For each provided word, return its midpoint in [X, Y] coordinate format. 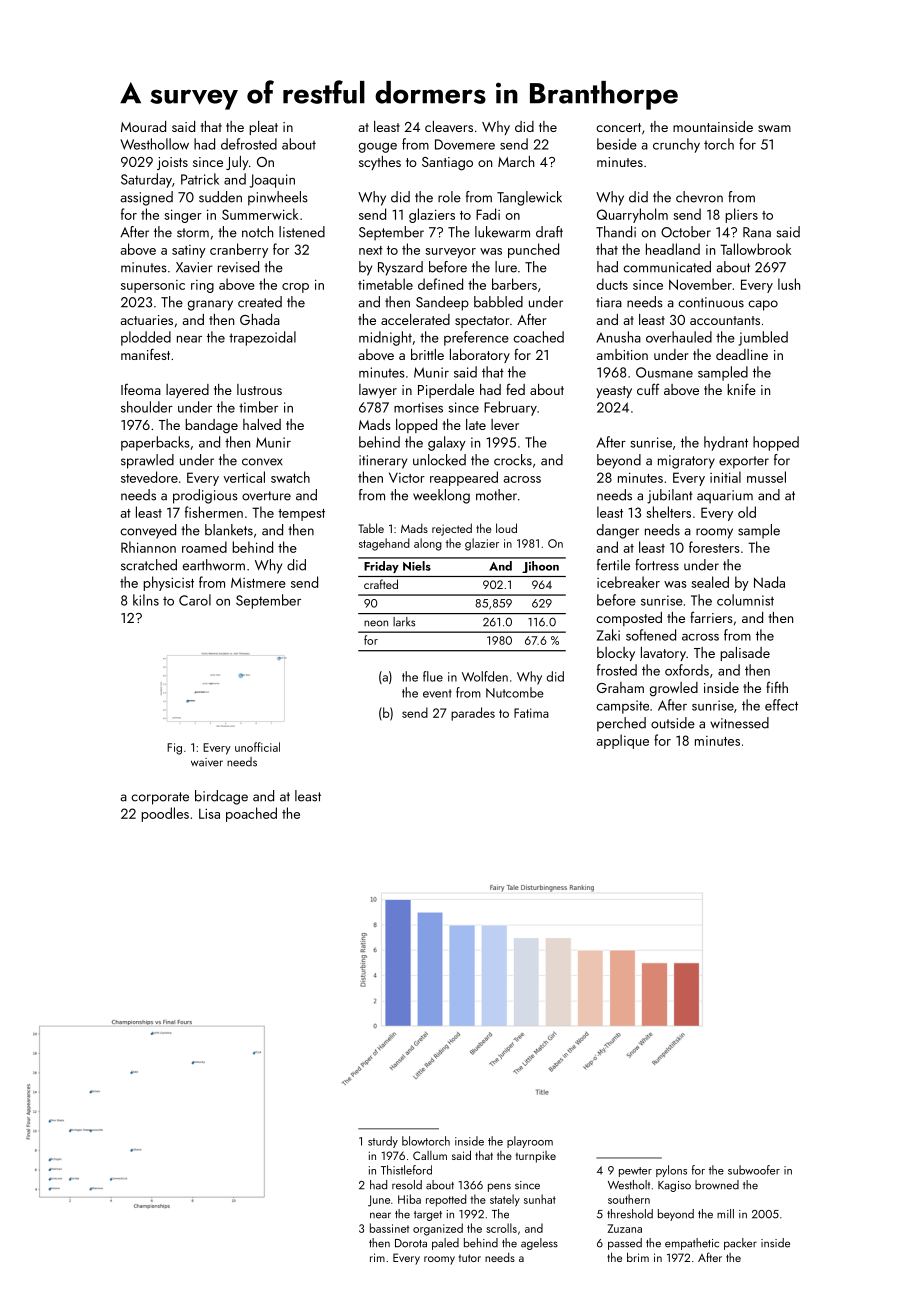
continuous [711, 302]
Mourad [143, 126]
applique [622, 741]
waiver [207, 762]
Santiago [447, 164]
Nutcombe [514, 692]
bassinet [389, 1228]
